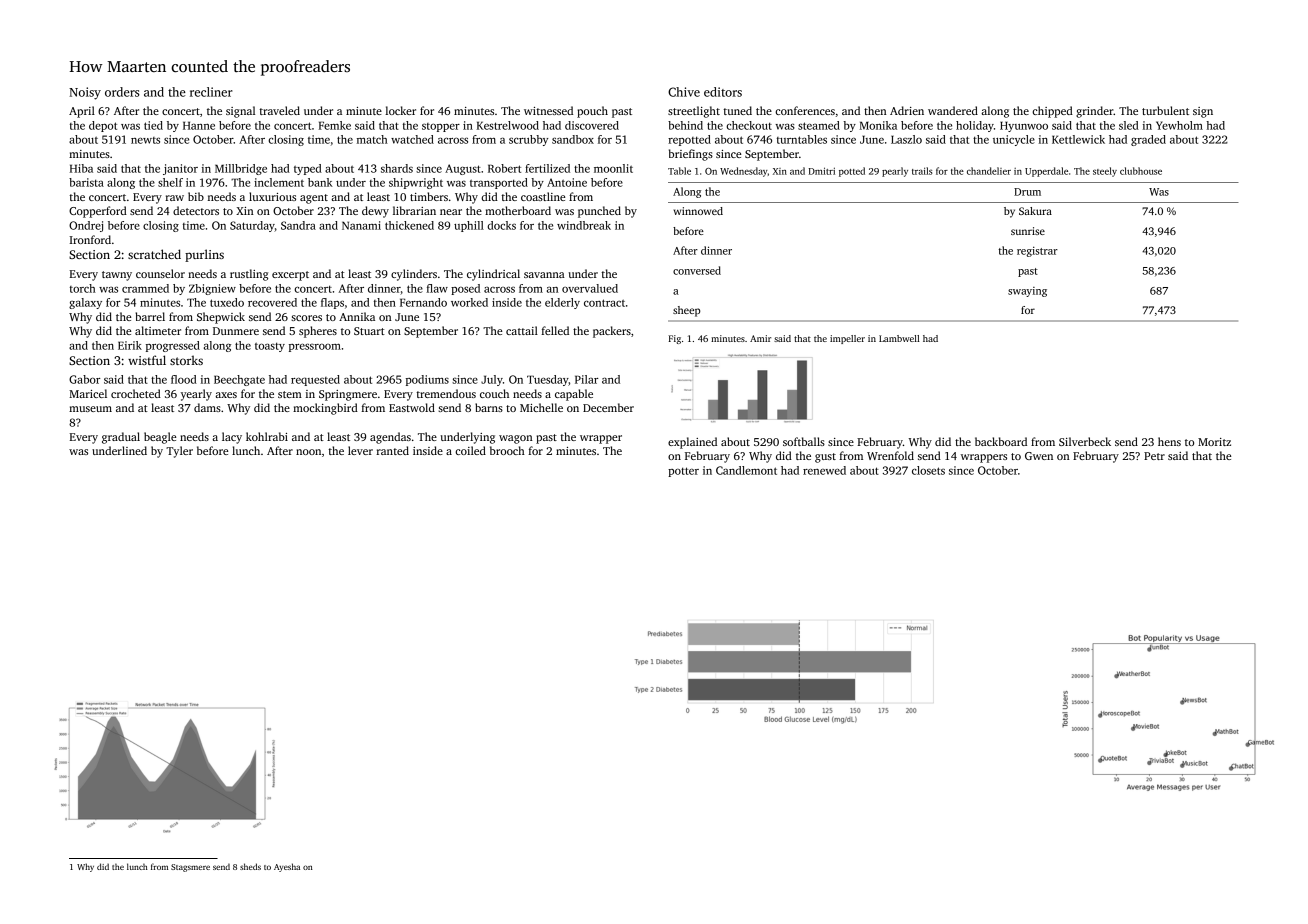  What do you see at coordinates (1035, 211) in the image?
I see `Sakura` at bounding box center [1035, 211].
